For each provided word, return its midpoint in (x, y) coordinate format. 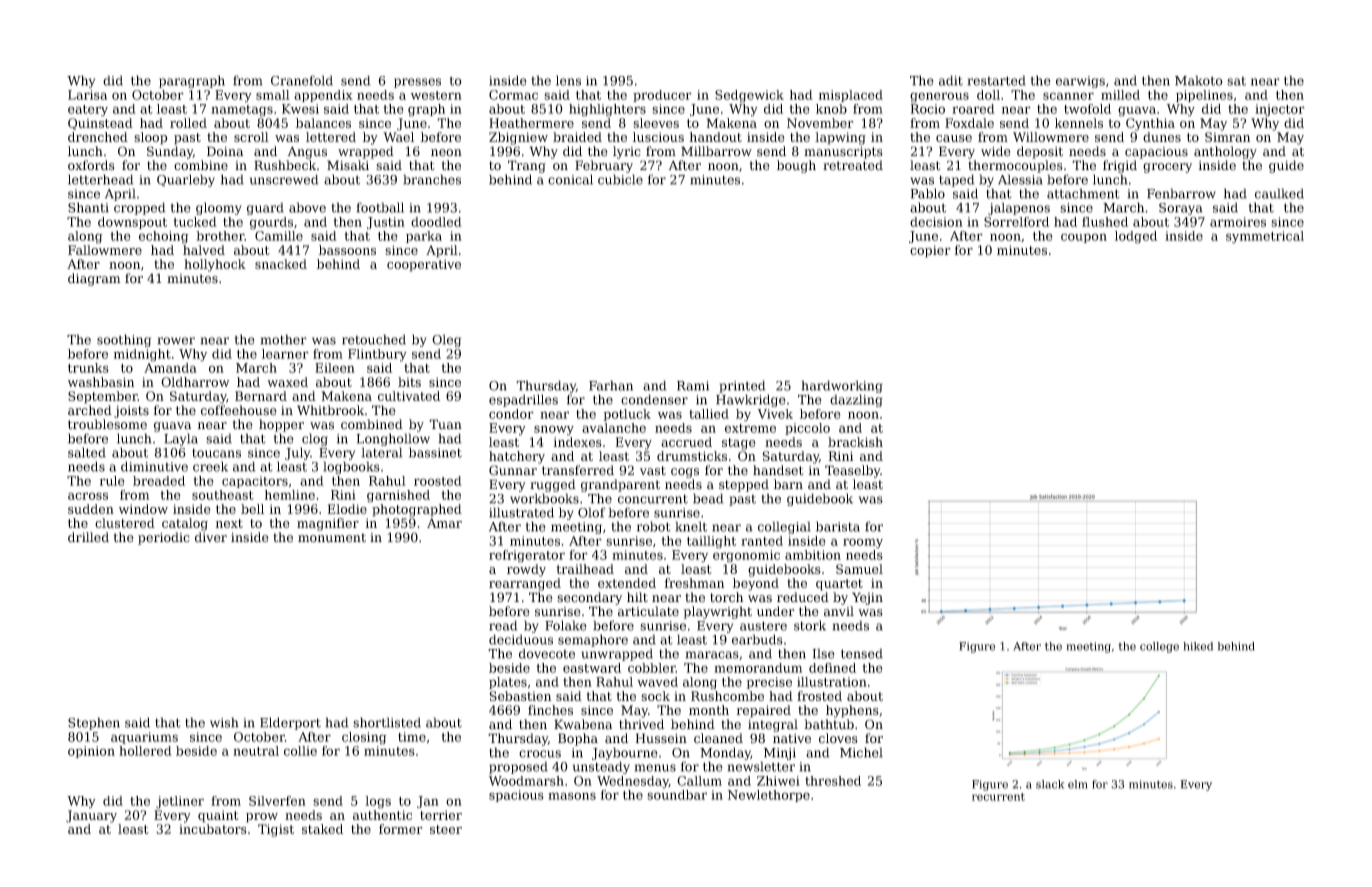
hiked (1198, 646)
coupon (1084, 238)
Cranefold (302, 80)
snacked (281, 264)
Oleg (446, 340)
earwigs (1080, 82)
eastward (592, 668)
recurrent (998, 797)
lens (568, 80)
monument (332, 538)
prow (262, 818)
